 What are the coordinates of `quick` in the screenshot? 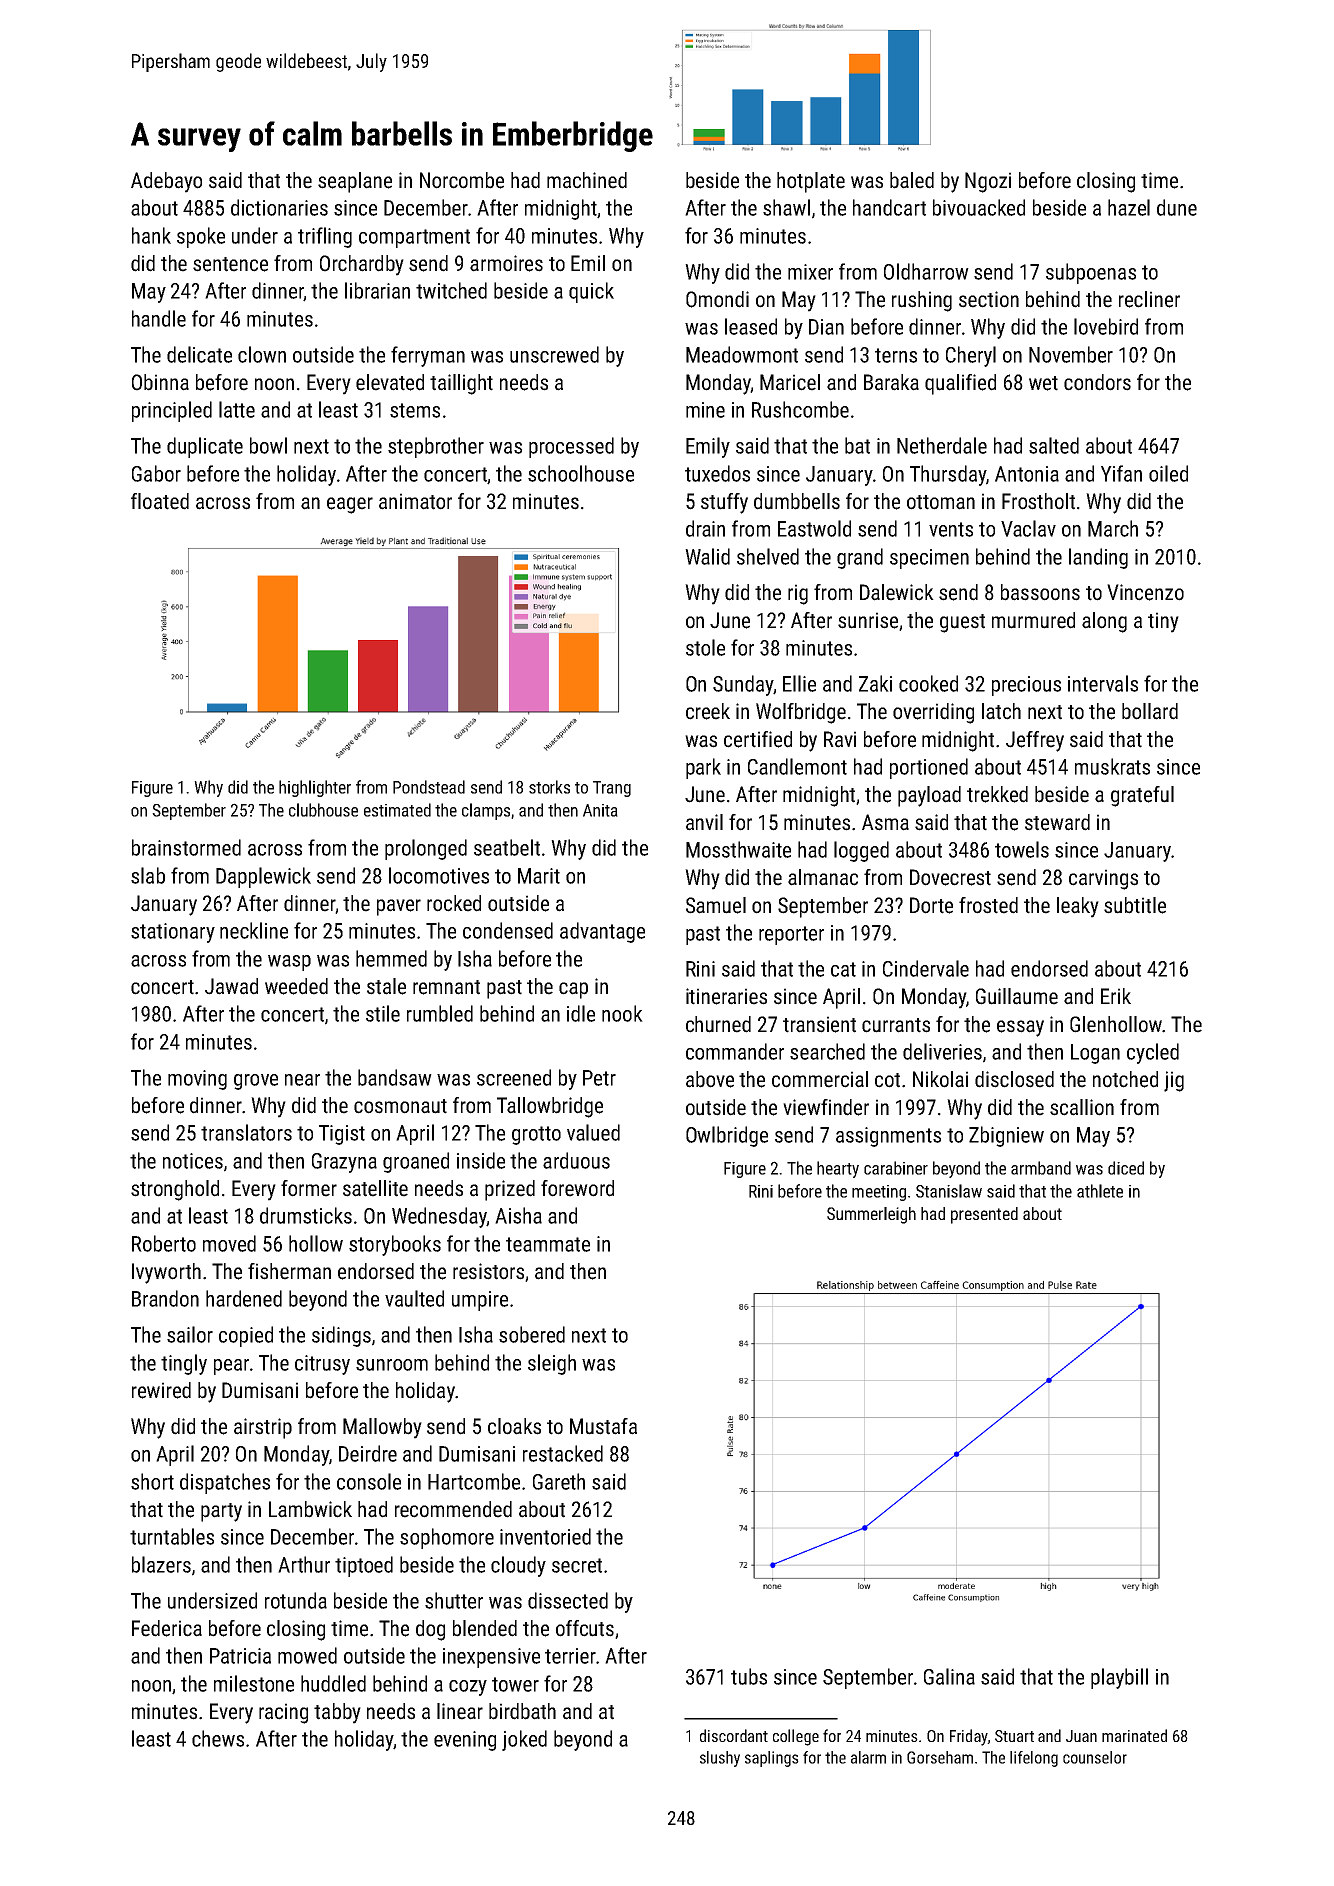 It's located at (591, 292).
